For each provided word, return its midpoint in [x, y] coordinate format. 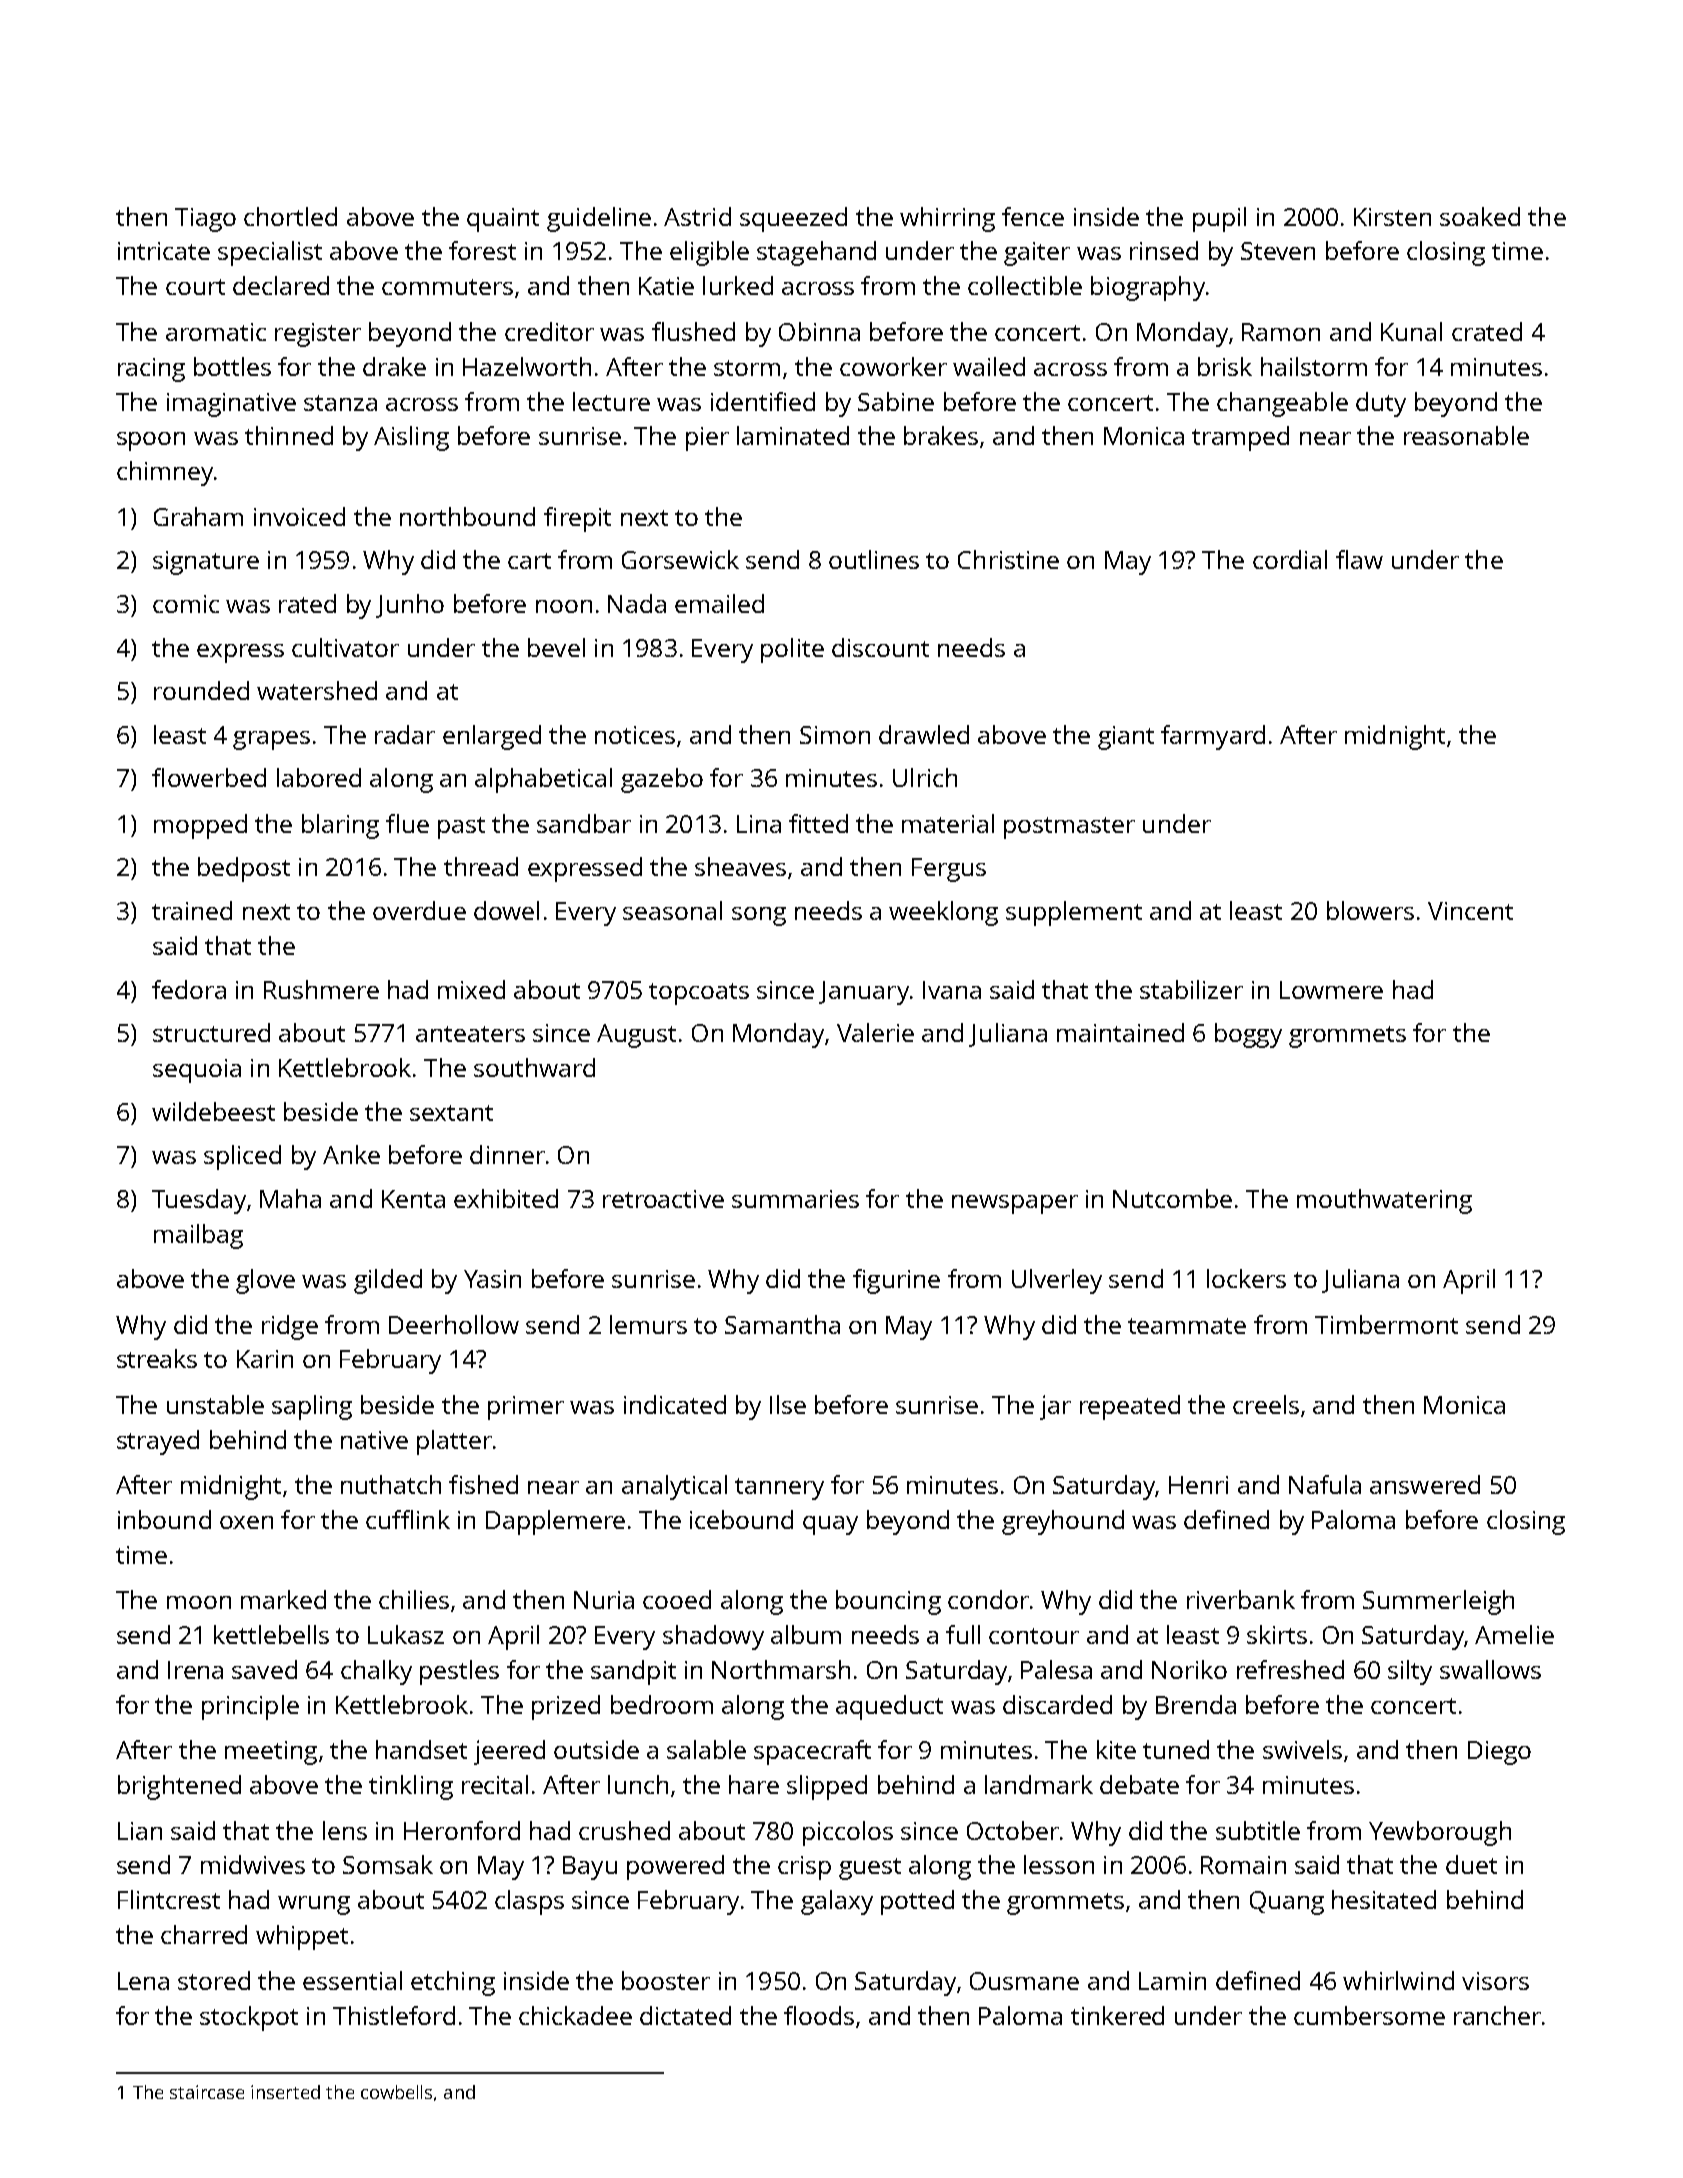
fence [1033, 216]
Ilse [788, 1404]
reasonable [1466, 435]
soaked [1480, 216]
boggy [1248, 1035]
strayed [158, 1442]
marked [283, 1599]
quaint [503, 220]
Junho [410, 606]
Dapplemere [555, 1522]
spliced [242, 1157]
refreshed [1290, 1669]
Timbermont [1386, 1324]
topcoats [699, 994]
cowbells [396, 2092]
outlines [874, 559]
